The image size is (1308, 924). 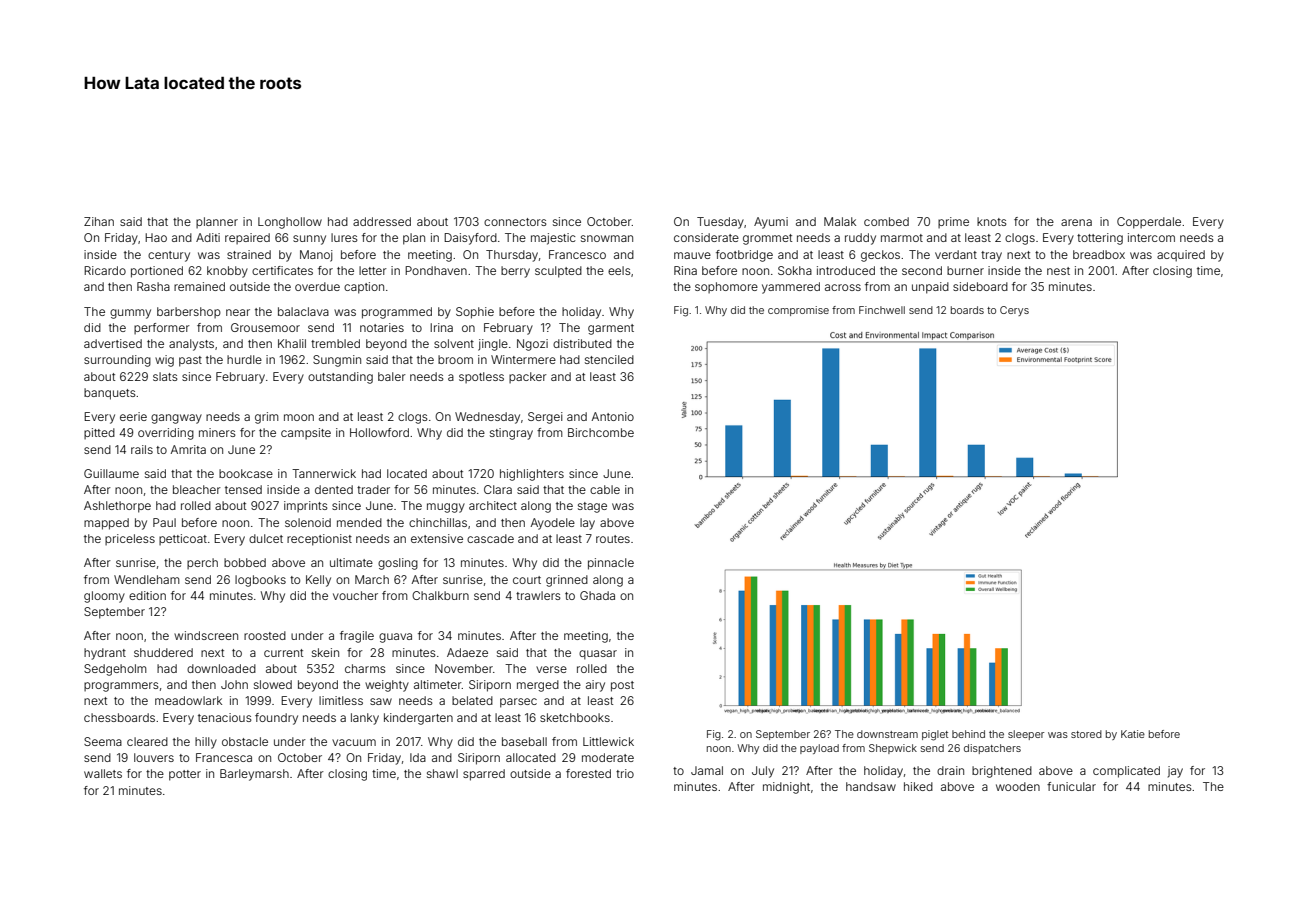 I want to click on tensed, so click(x=243, y=489).
